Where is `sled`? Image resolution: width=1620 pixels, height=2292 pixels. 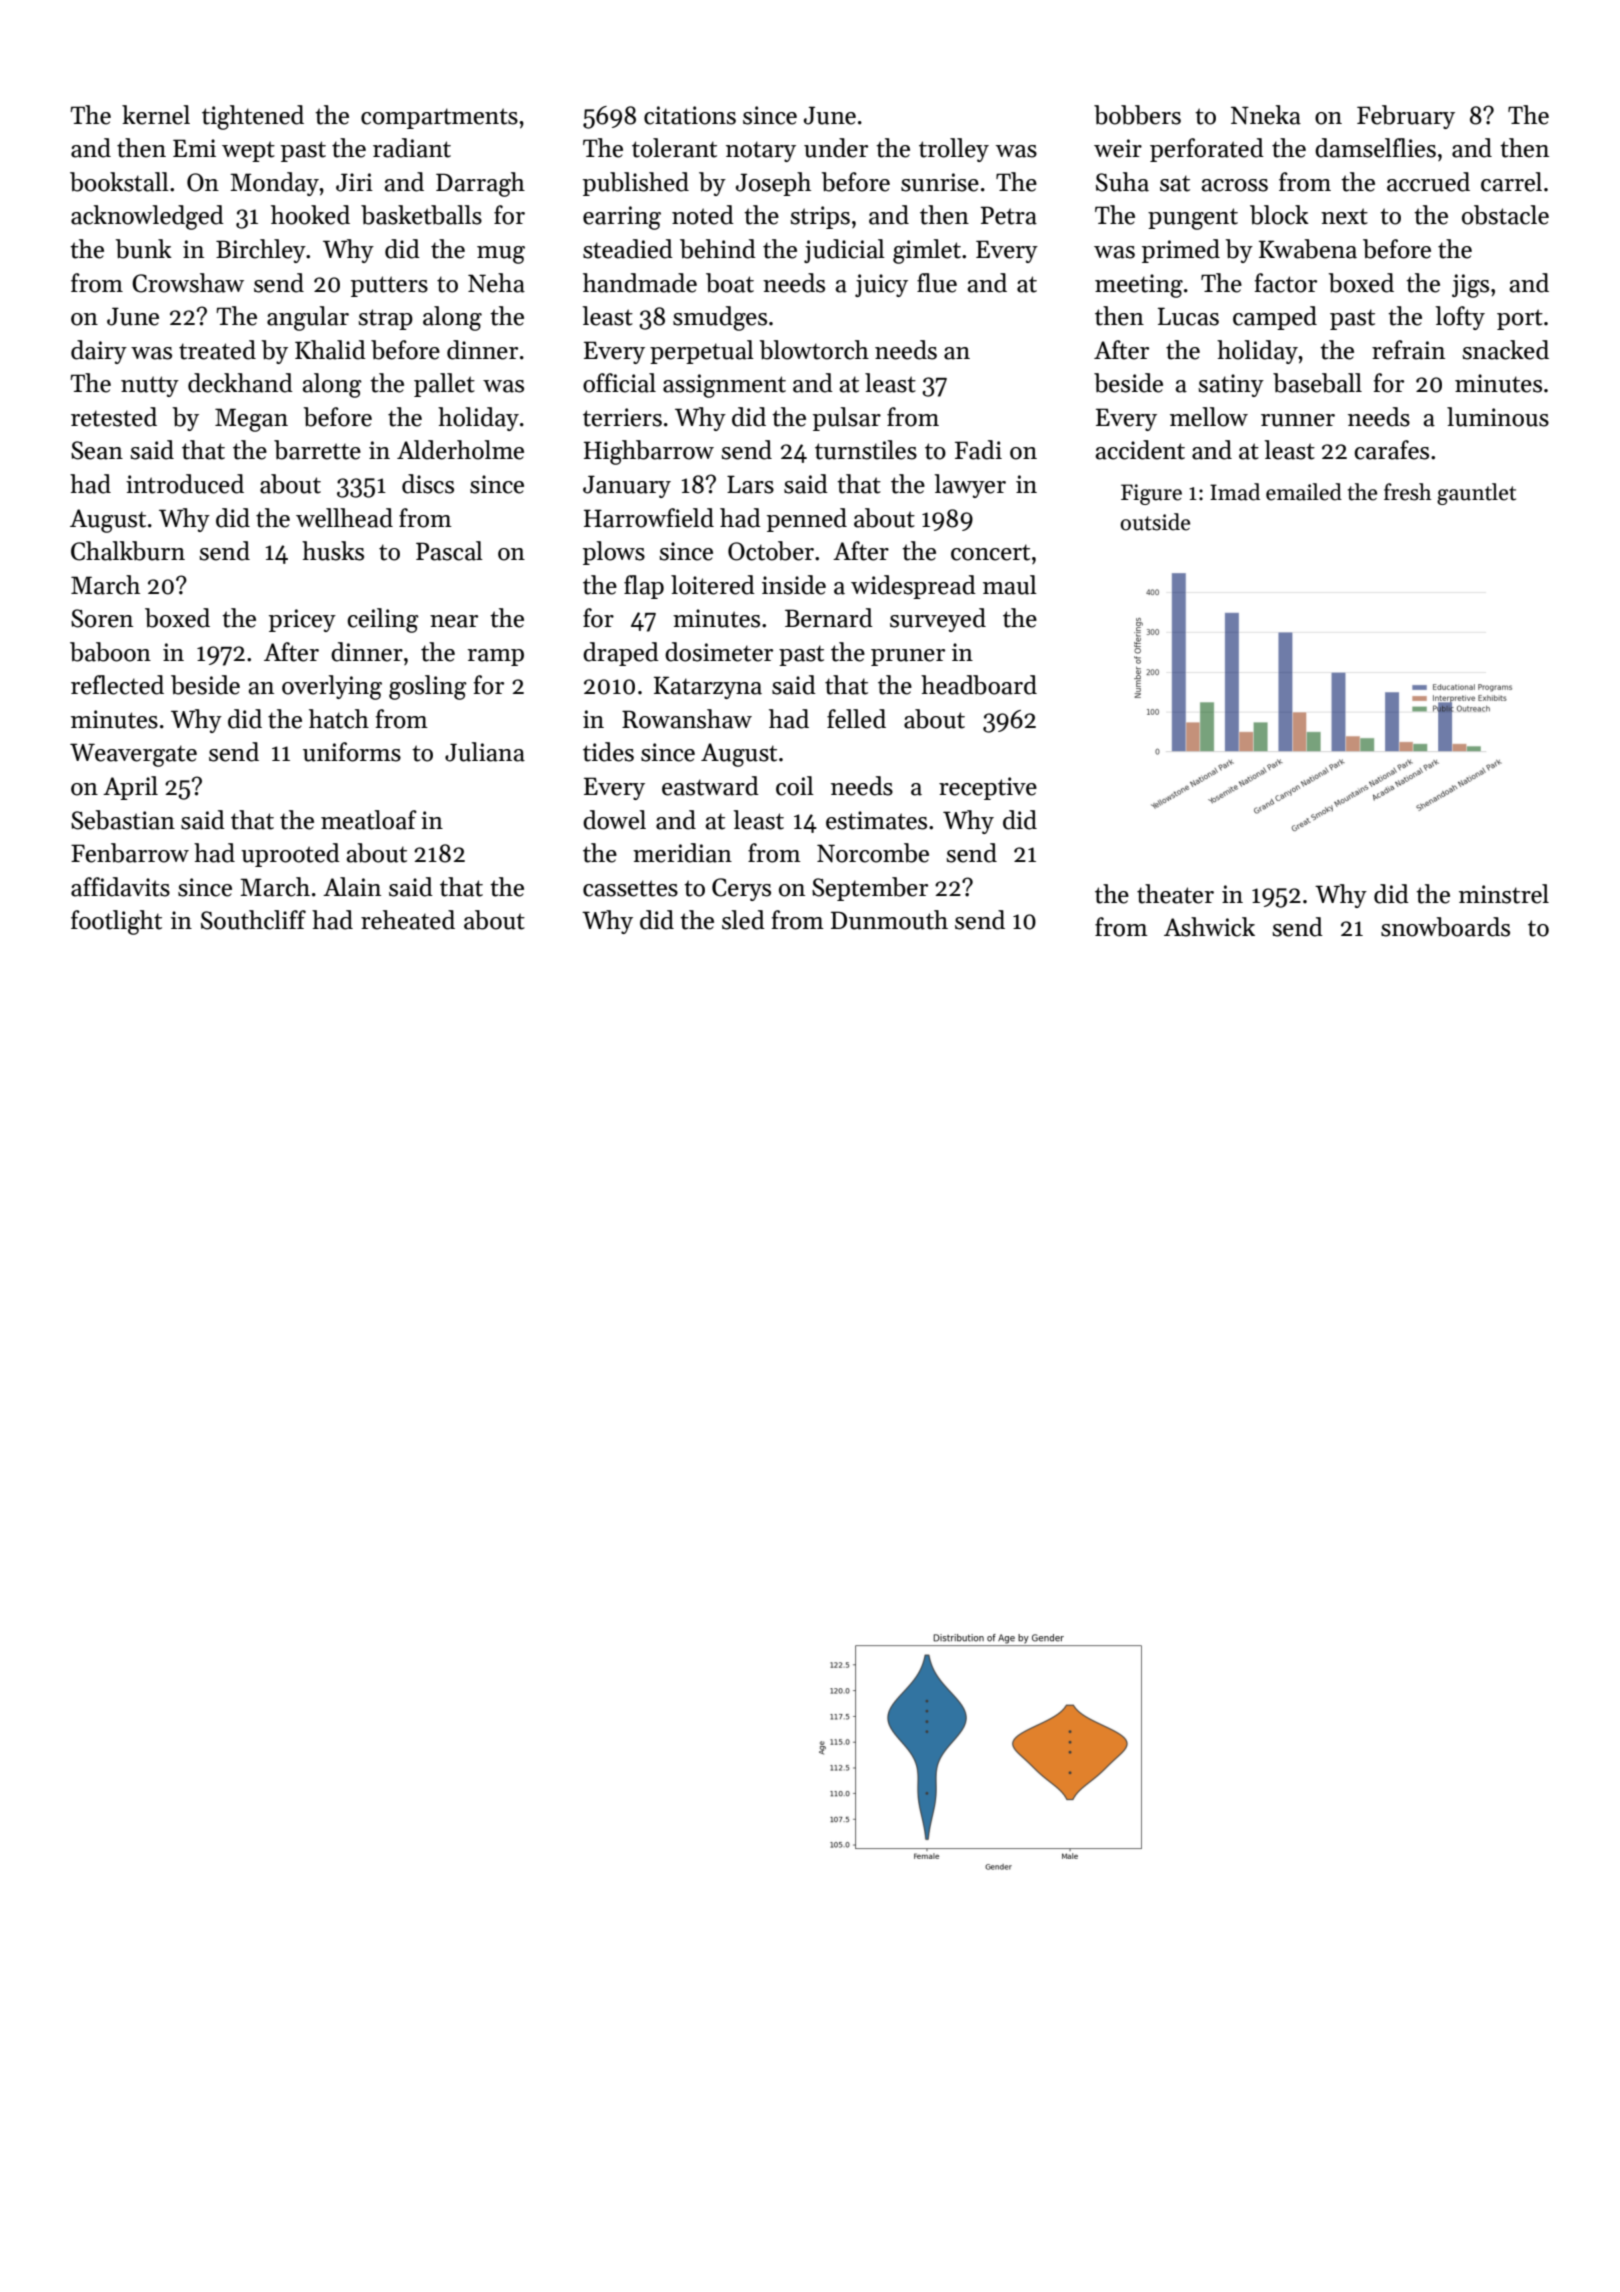 sled is located at coordinates (743, 920).
